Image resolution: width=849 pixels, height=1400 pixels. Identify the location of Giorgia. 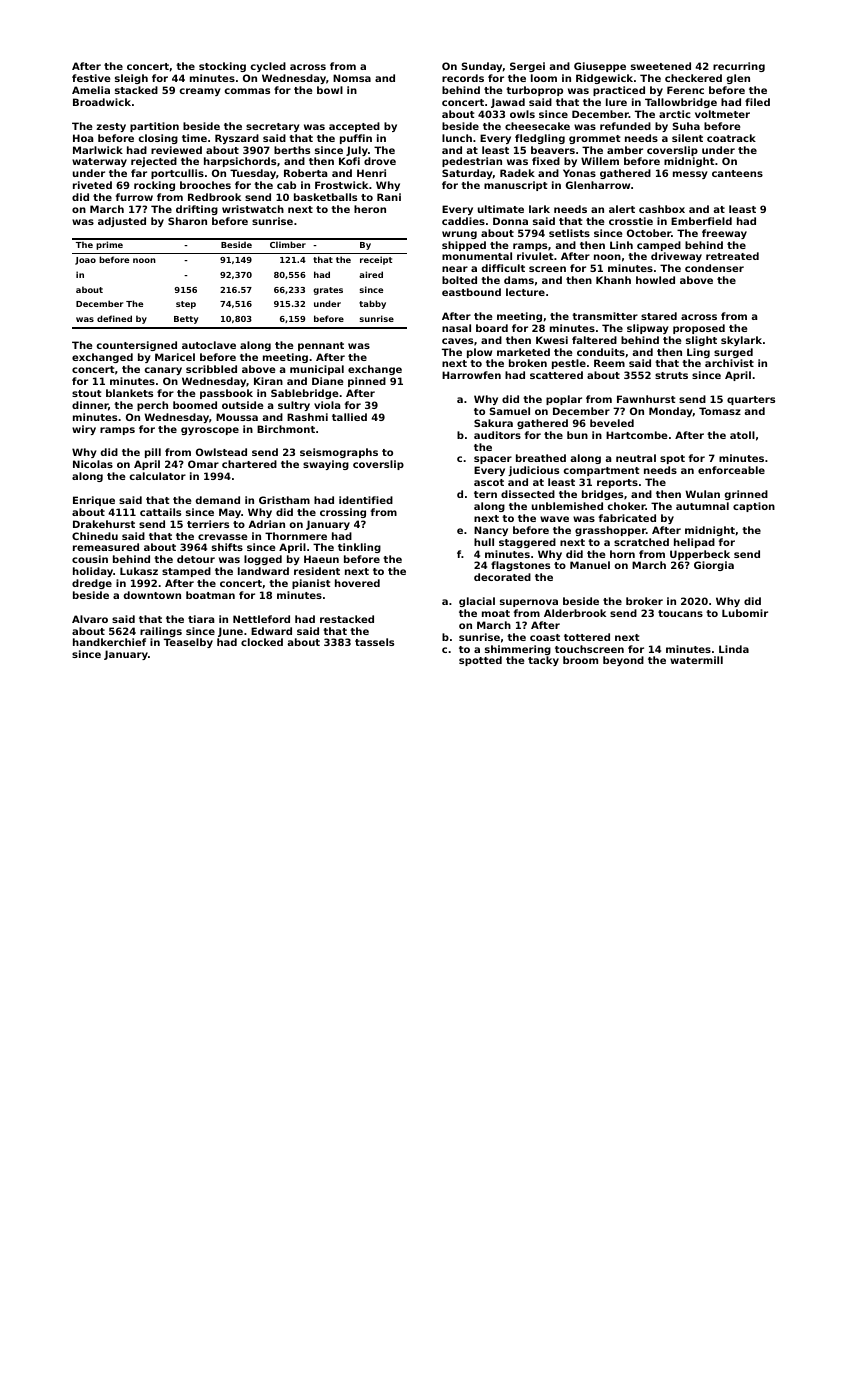
(714, 566).
